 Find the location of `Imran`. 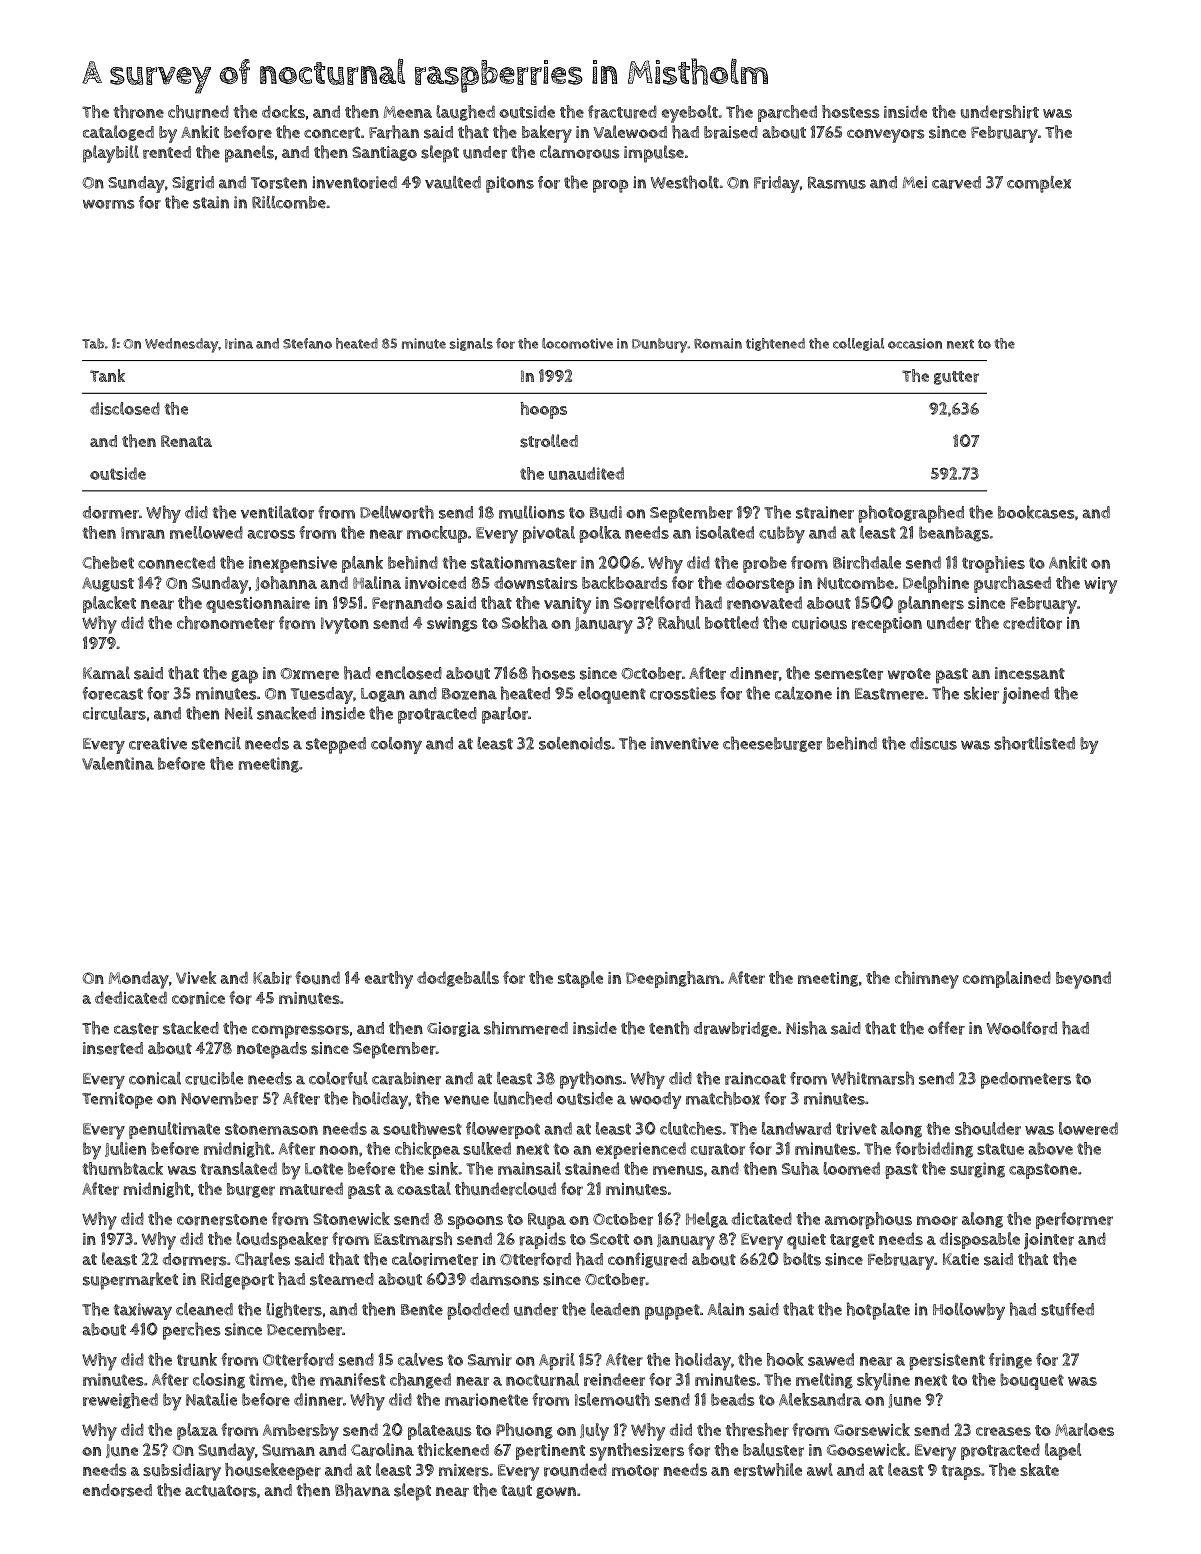

Imran is located at coordinates (143, 533).
